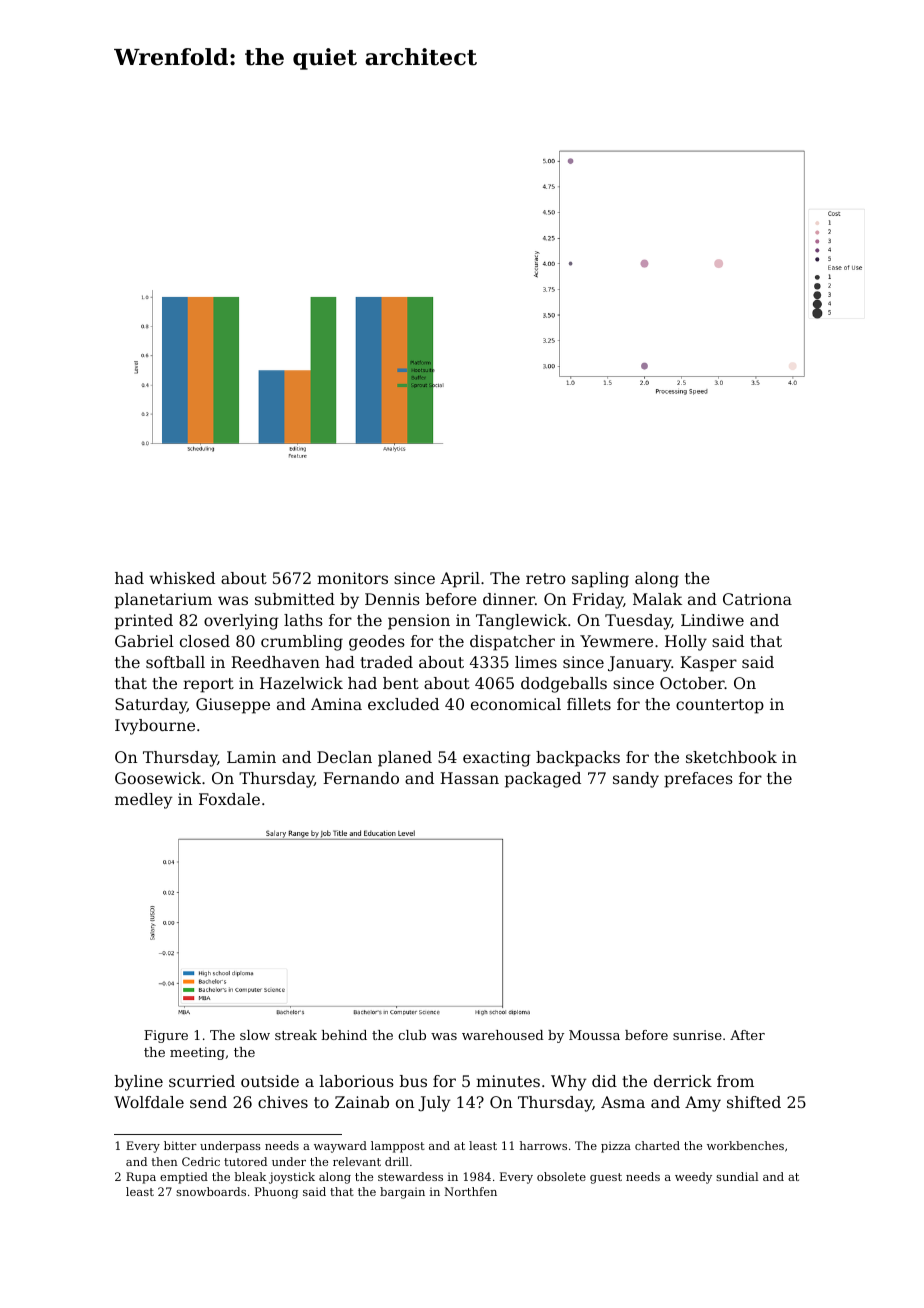 The height and width of the page is (1308, 924). What do you see at coordinates (657, 599) in the page?
I see `Malak` at bounding box center [657, 599].
